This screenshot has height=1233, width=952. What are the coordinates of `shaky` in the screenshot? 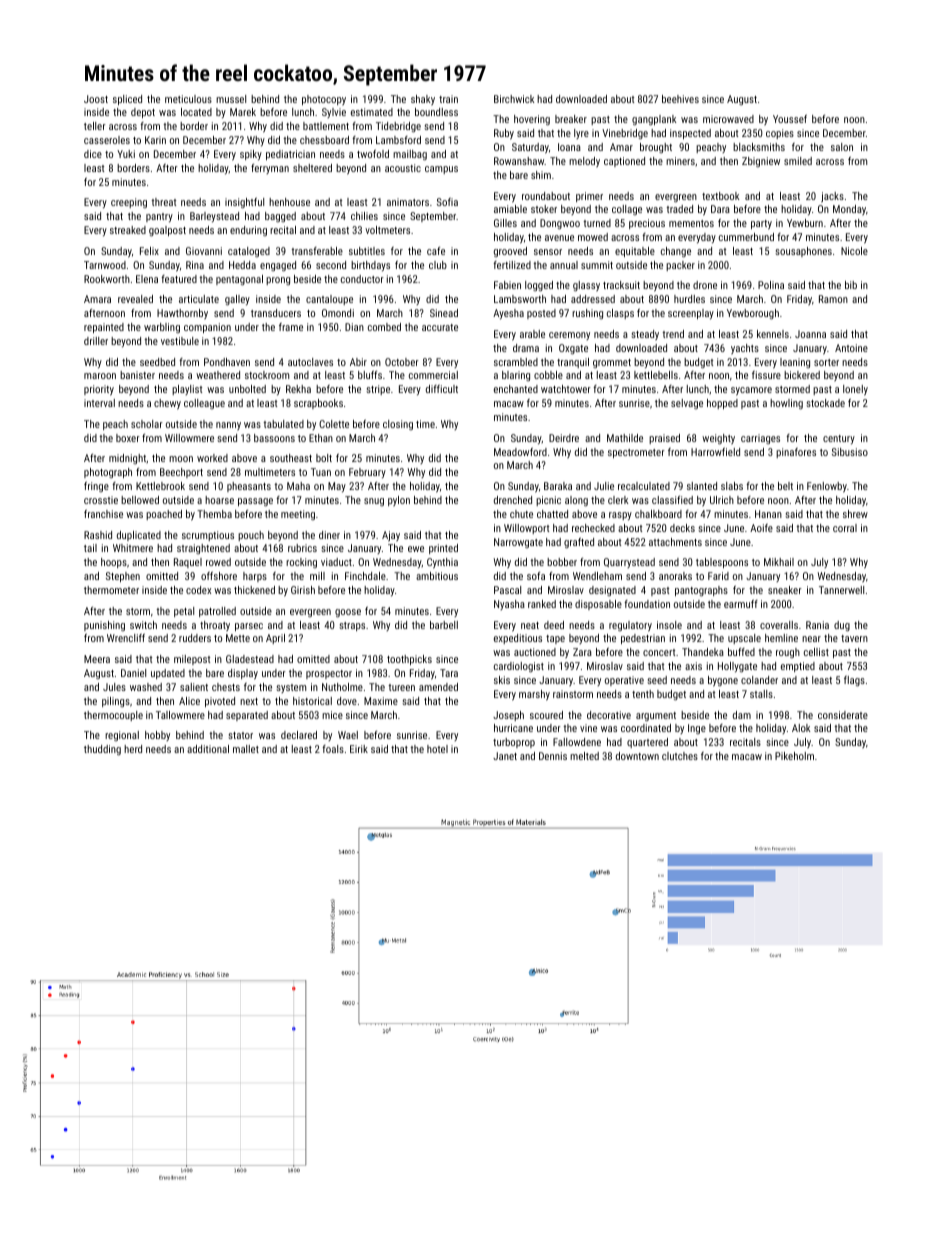 It's located at (423, 100).
